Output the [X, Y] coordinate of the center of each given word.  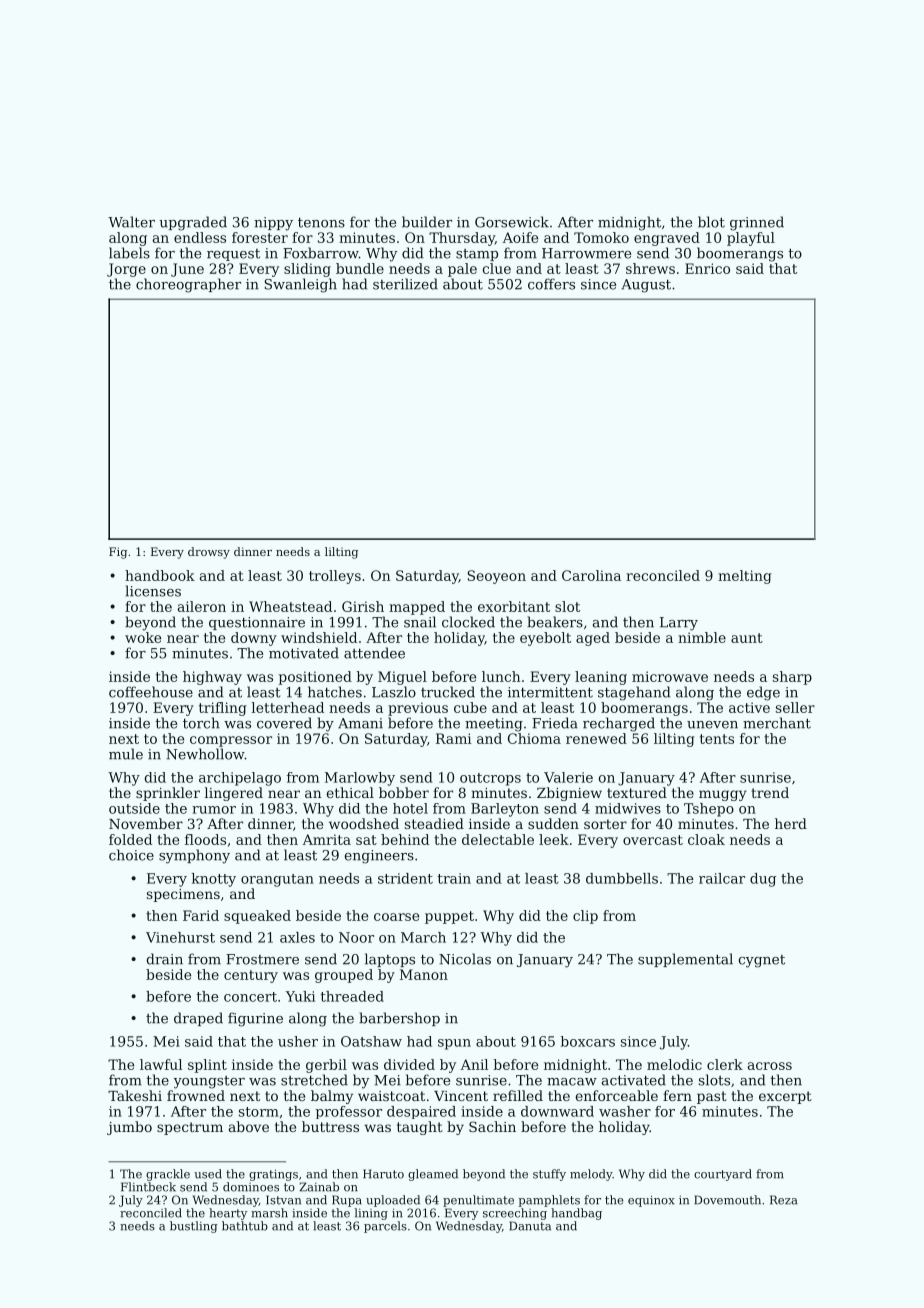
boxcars [588, 1041]
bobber [404, 792]
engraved [667, 239]
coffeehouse [151, 692]
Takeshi [135, 1095]
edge [763, 693]
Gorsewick [512, 222]
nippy [273, 224]
